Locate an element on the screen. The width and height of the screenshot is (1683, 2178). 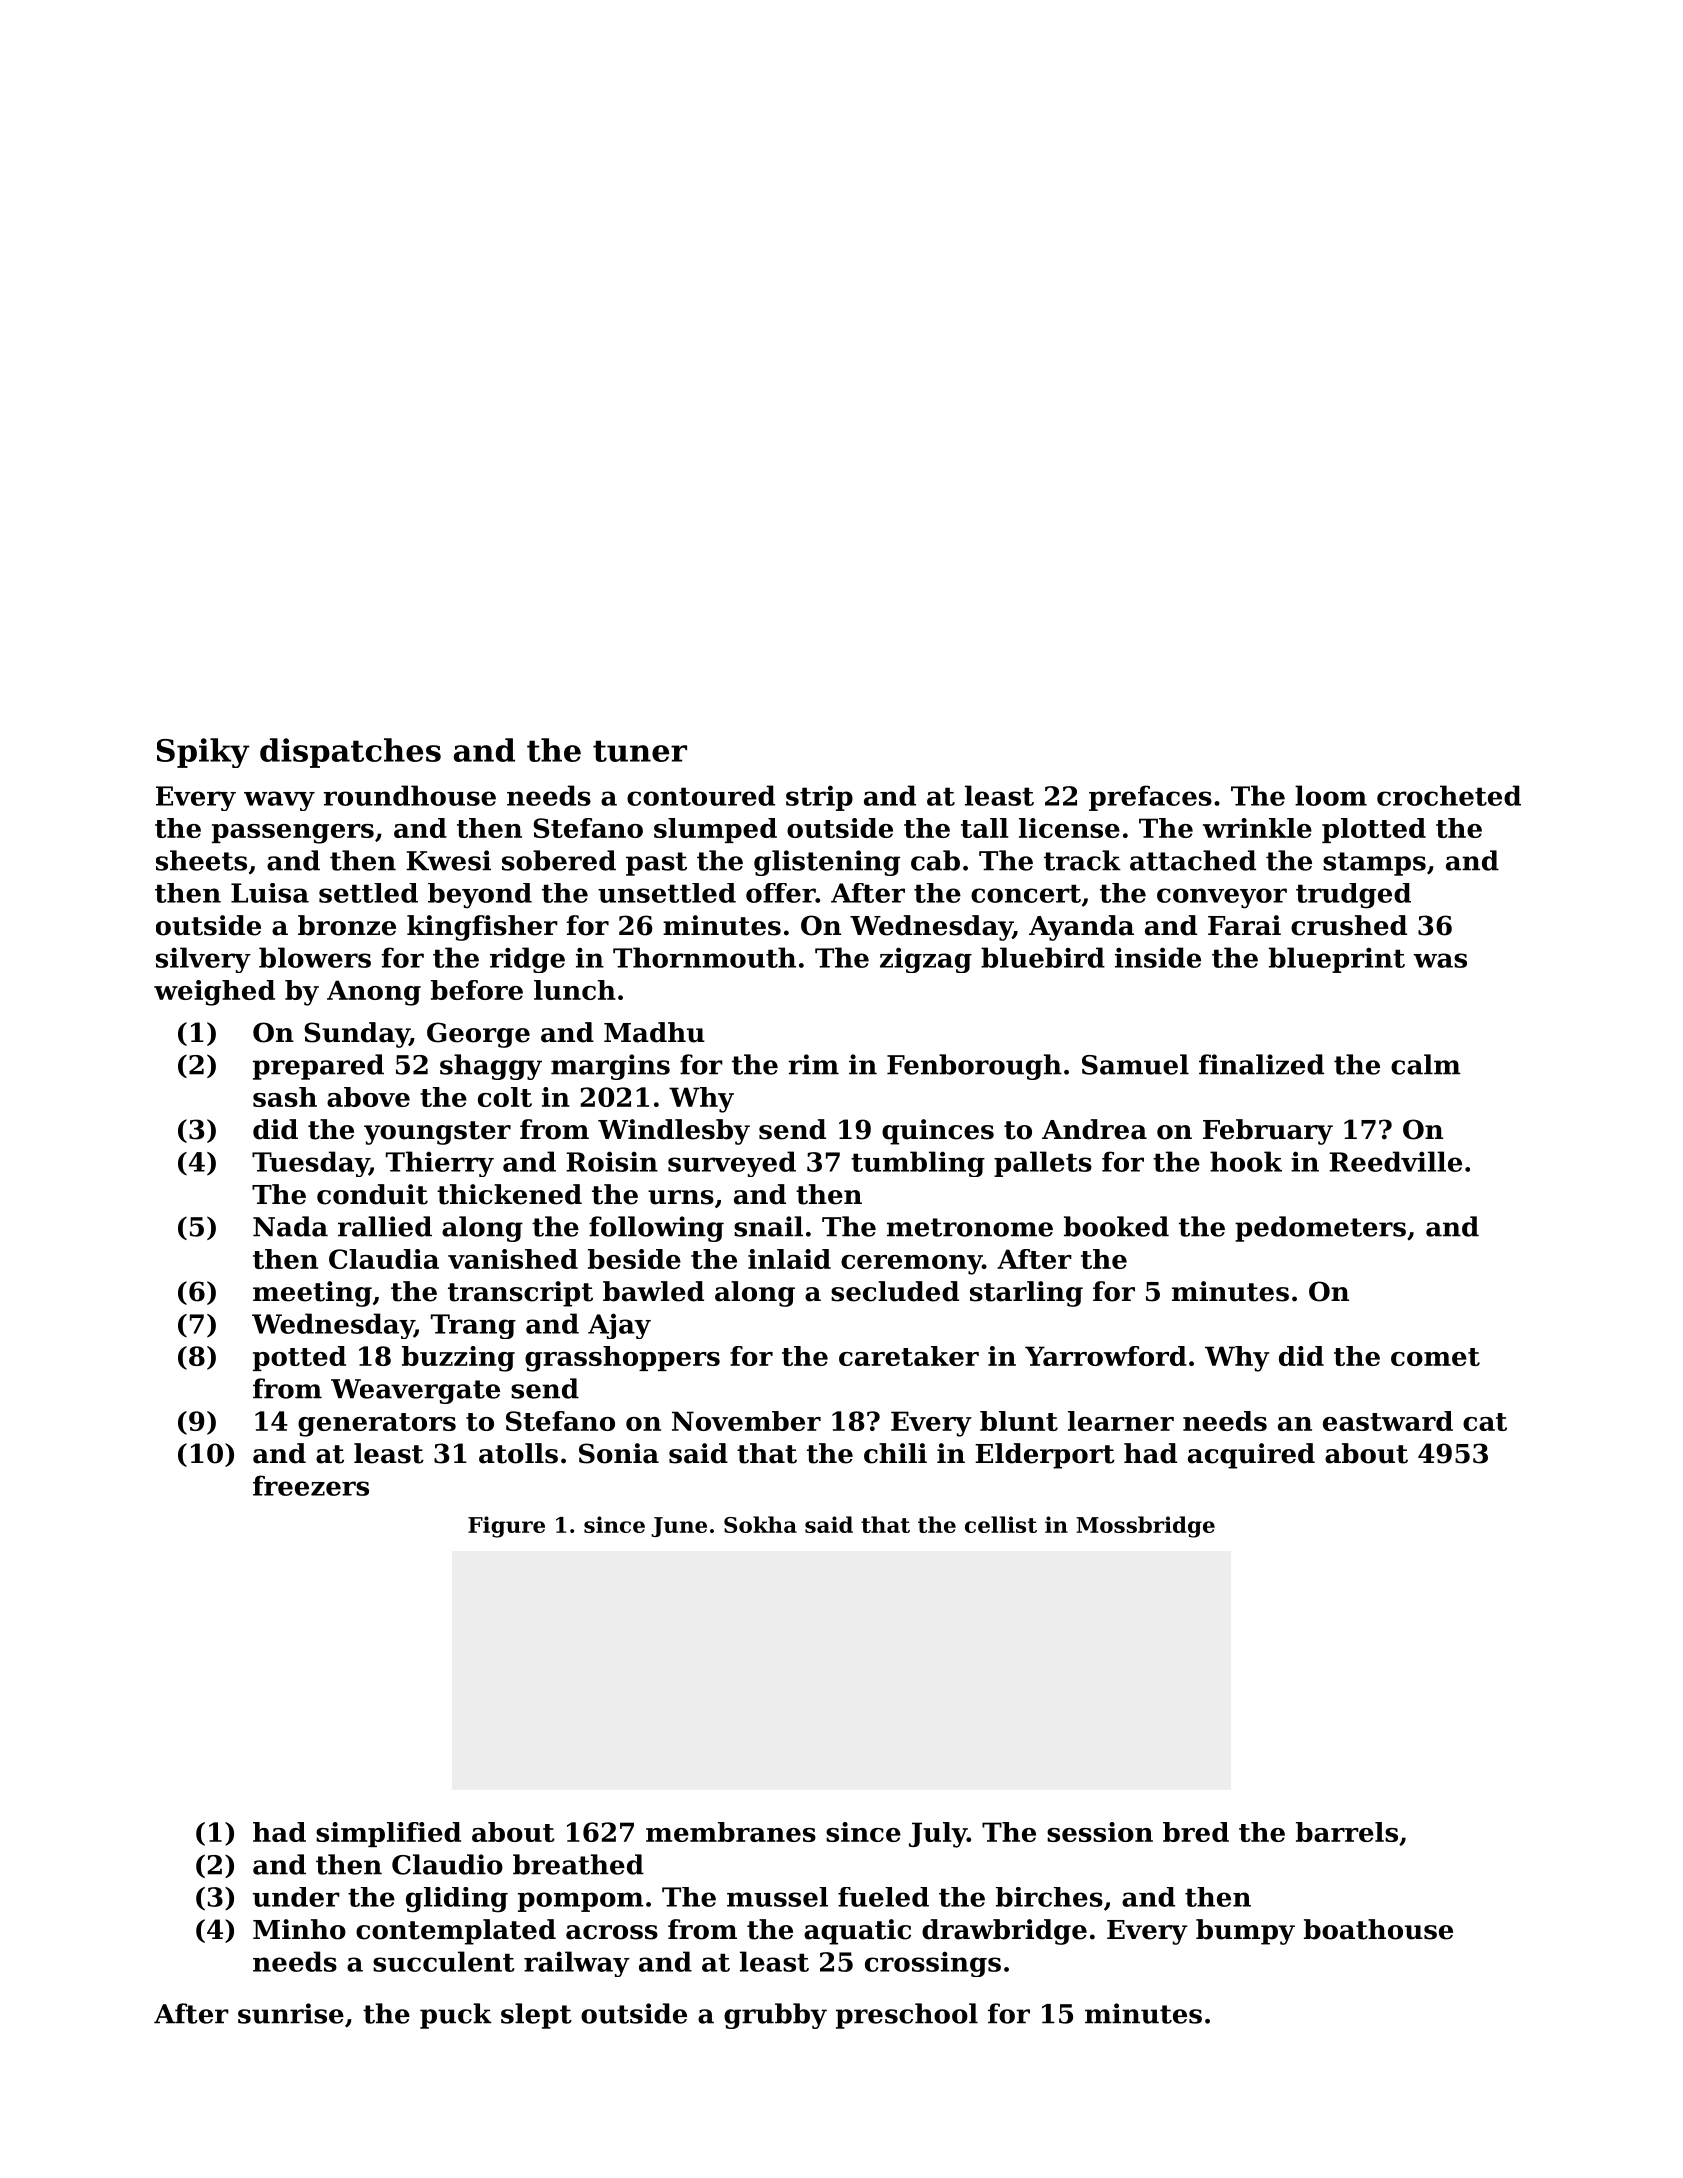
acquired is located at coordinates (1251, 1456).
